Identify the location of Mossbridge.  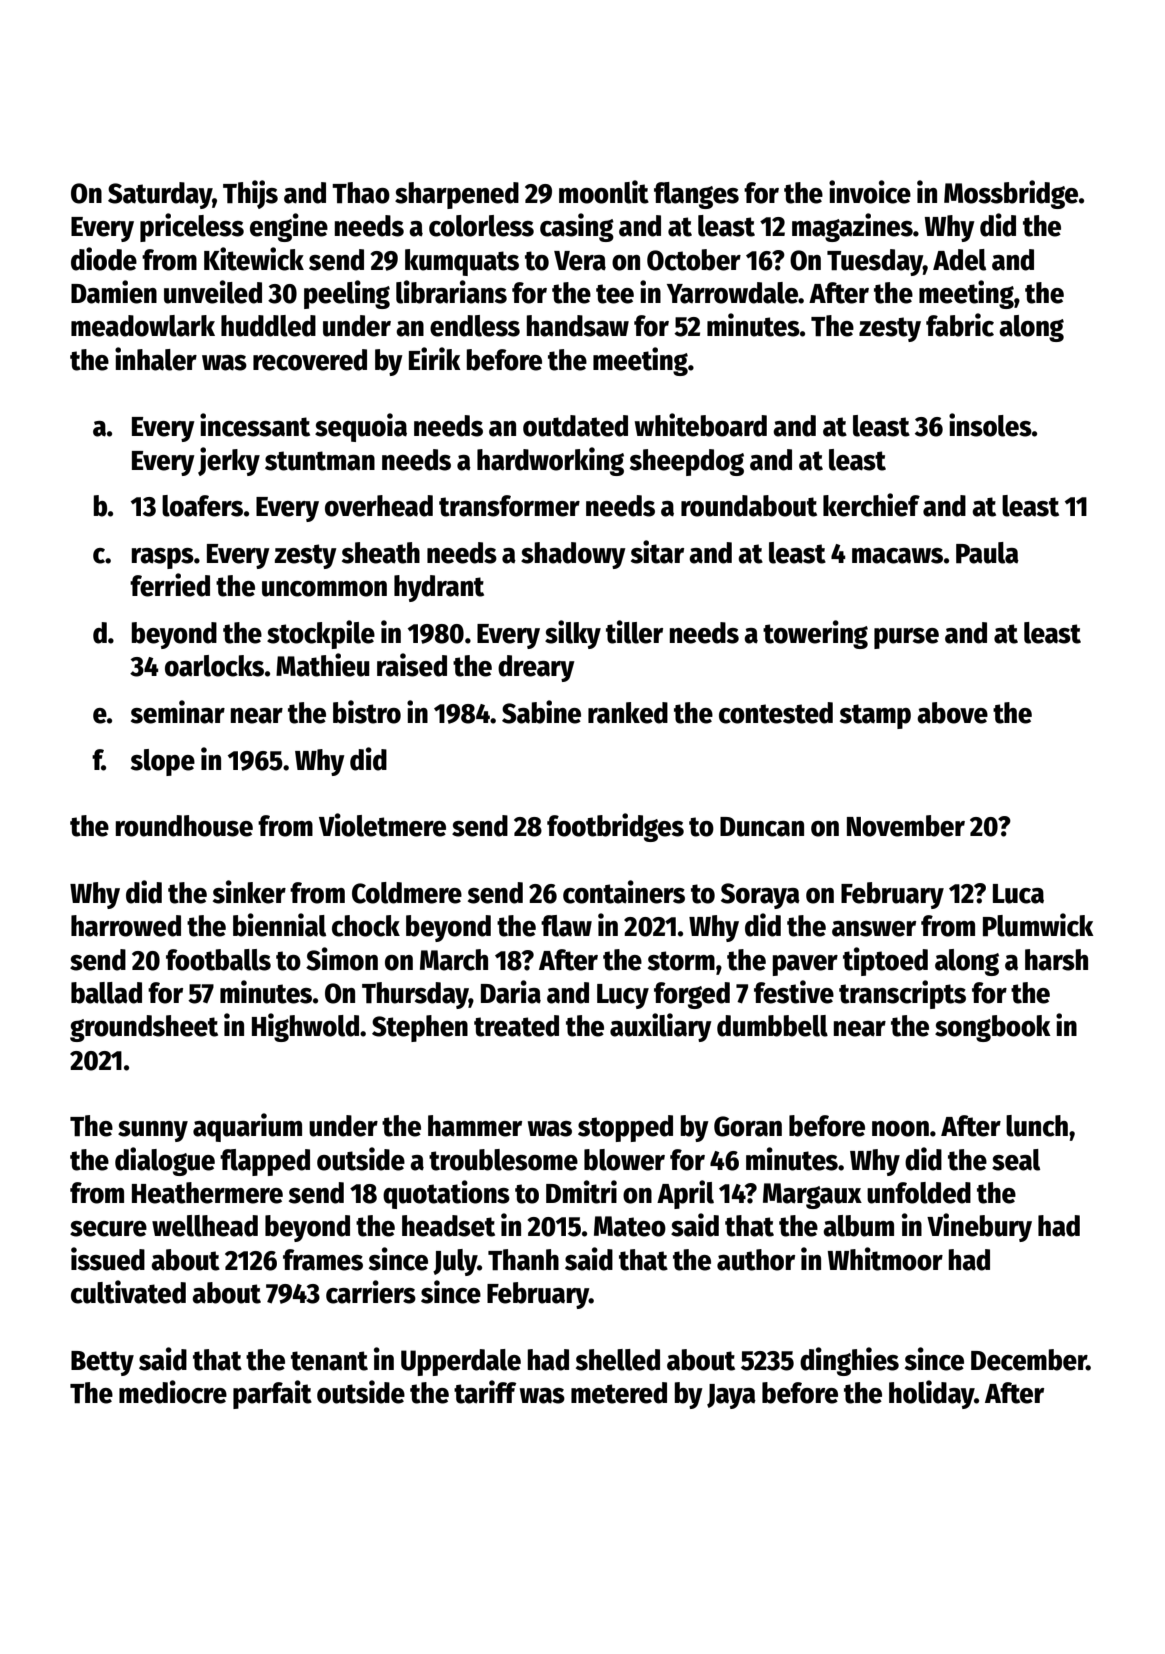
(1011, 194).
